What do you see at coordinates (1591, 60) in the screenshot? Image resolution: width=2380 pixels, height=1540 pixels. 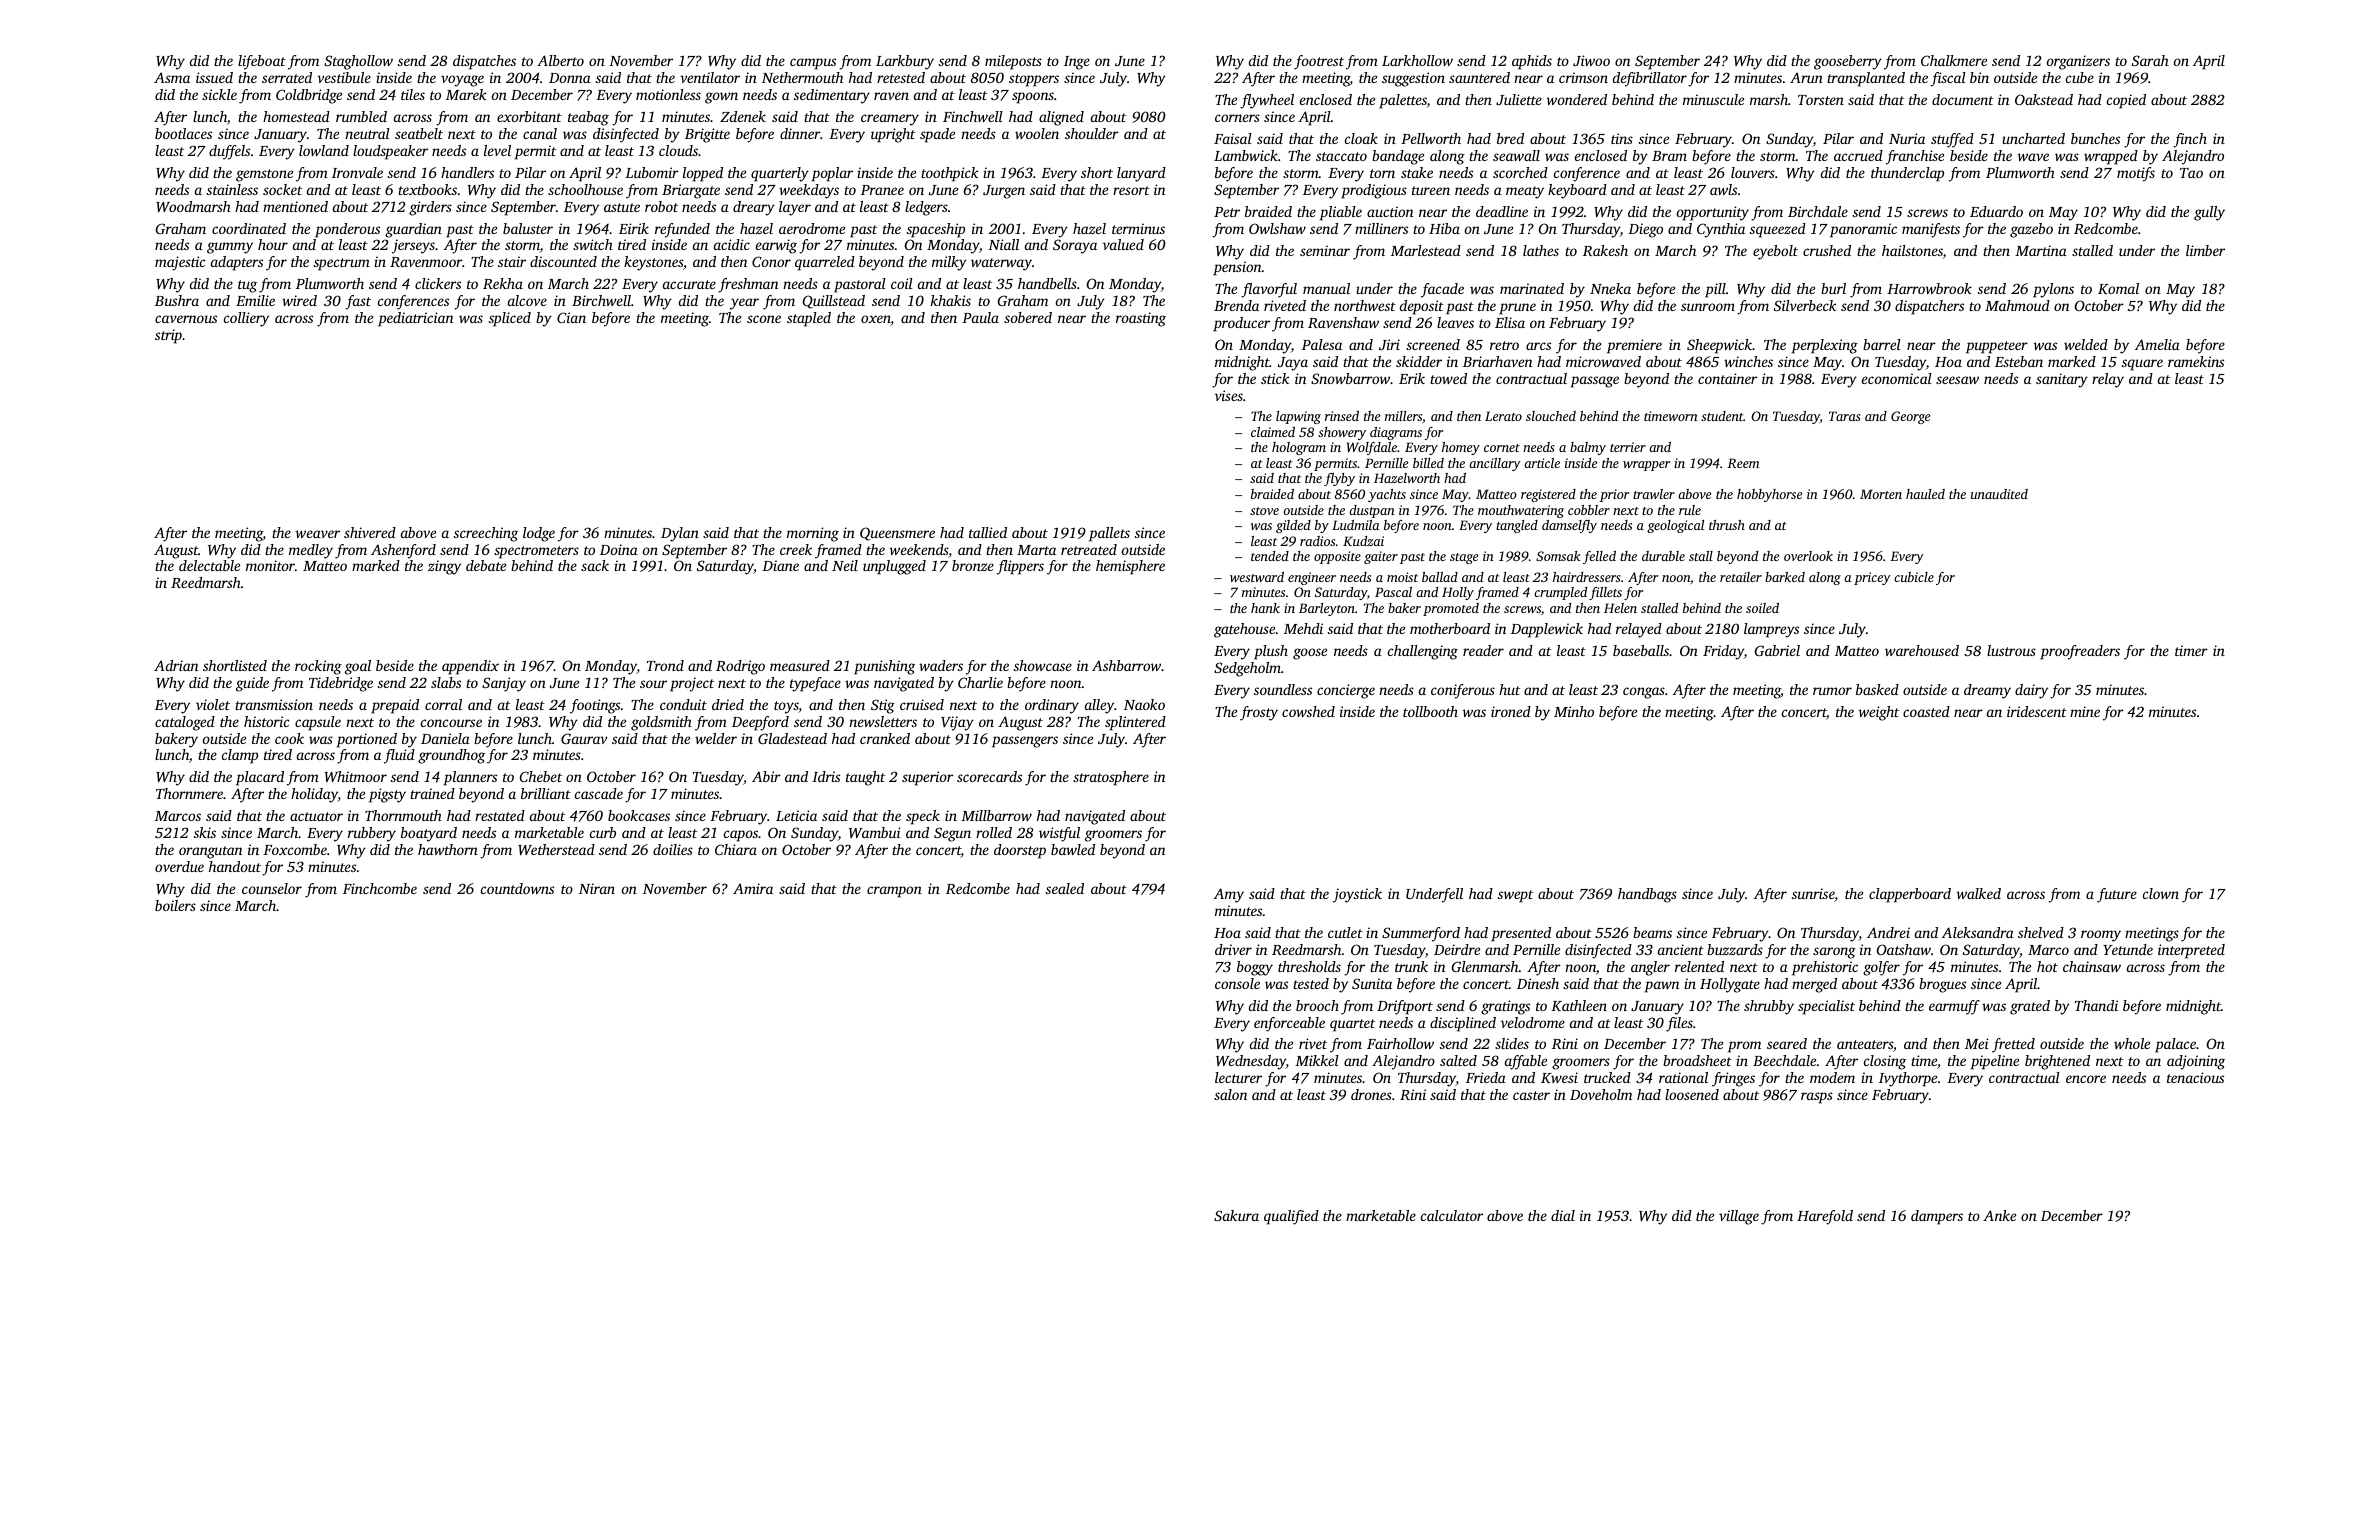 I see `Jiwoo` at bounding box center [1591, 60].
